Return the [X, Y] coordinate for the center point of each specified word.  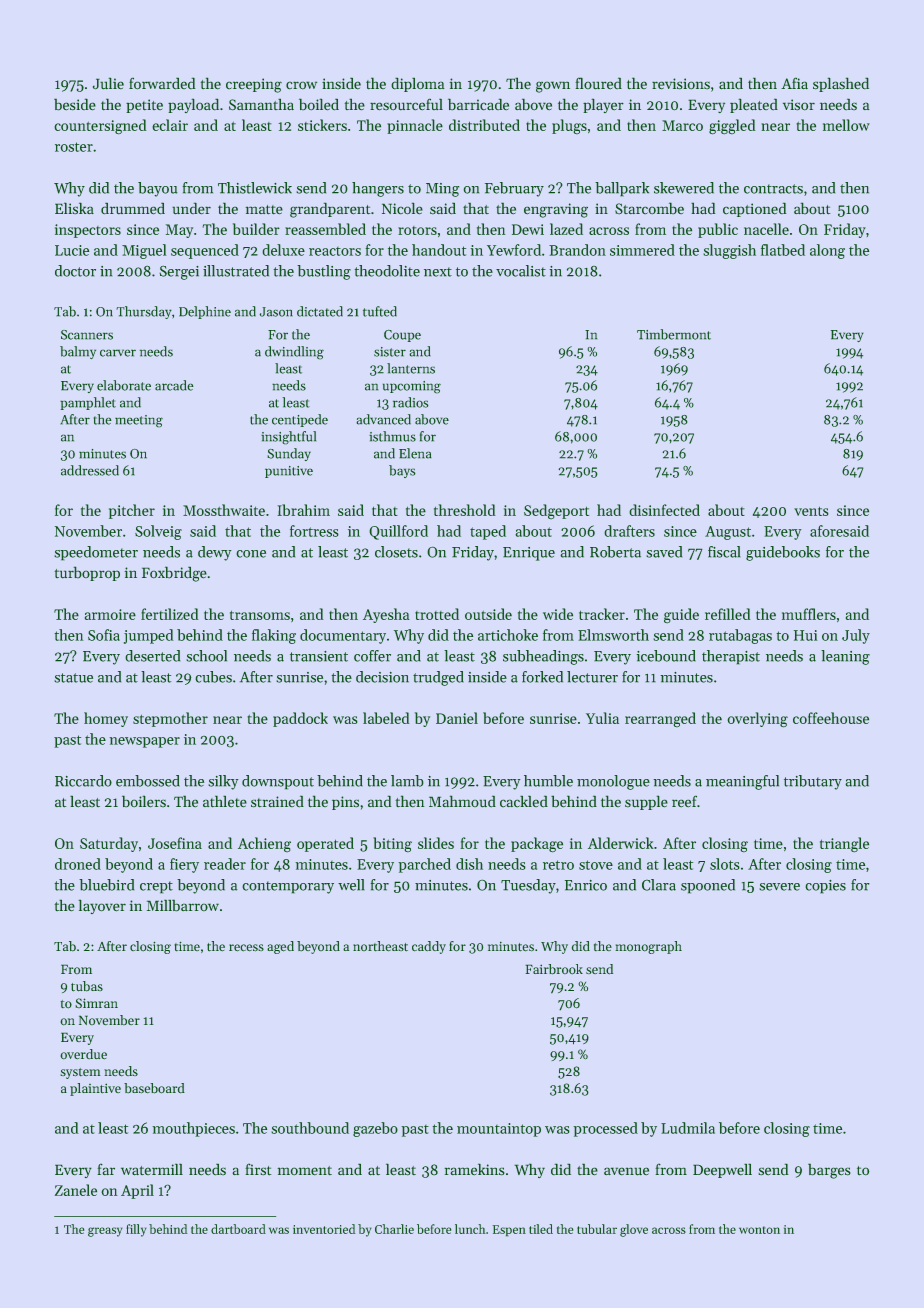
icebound [666, 656]
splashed [841, 84]
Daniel [457, 718]
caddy [429, 947]
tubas [87, 986]
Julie [108, 83]
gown [553, 87]
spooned [708, 886]
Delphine [205, 312]
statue [73, 678]
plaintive [95, 1089]
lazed [566, 229]
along [827, 251]
